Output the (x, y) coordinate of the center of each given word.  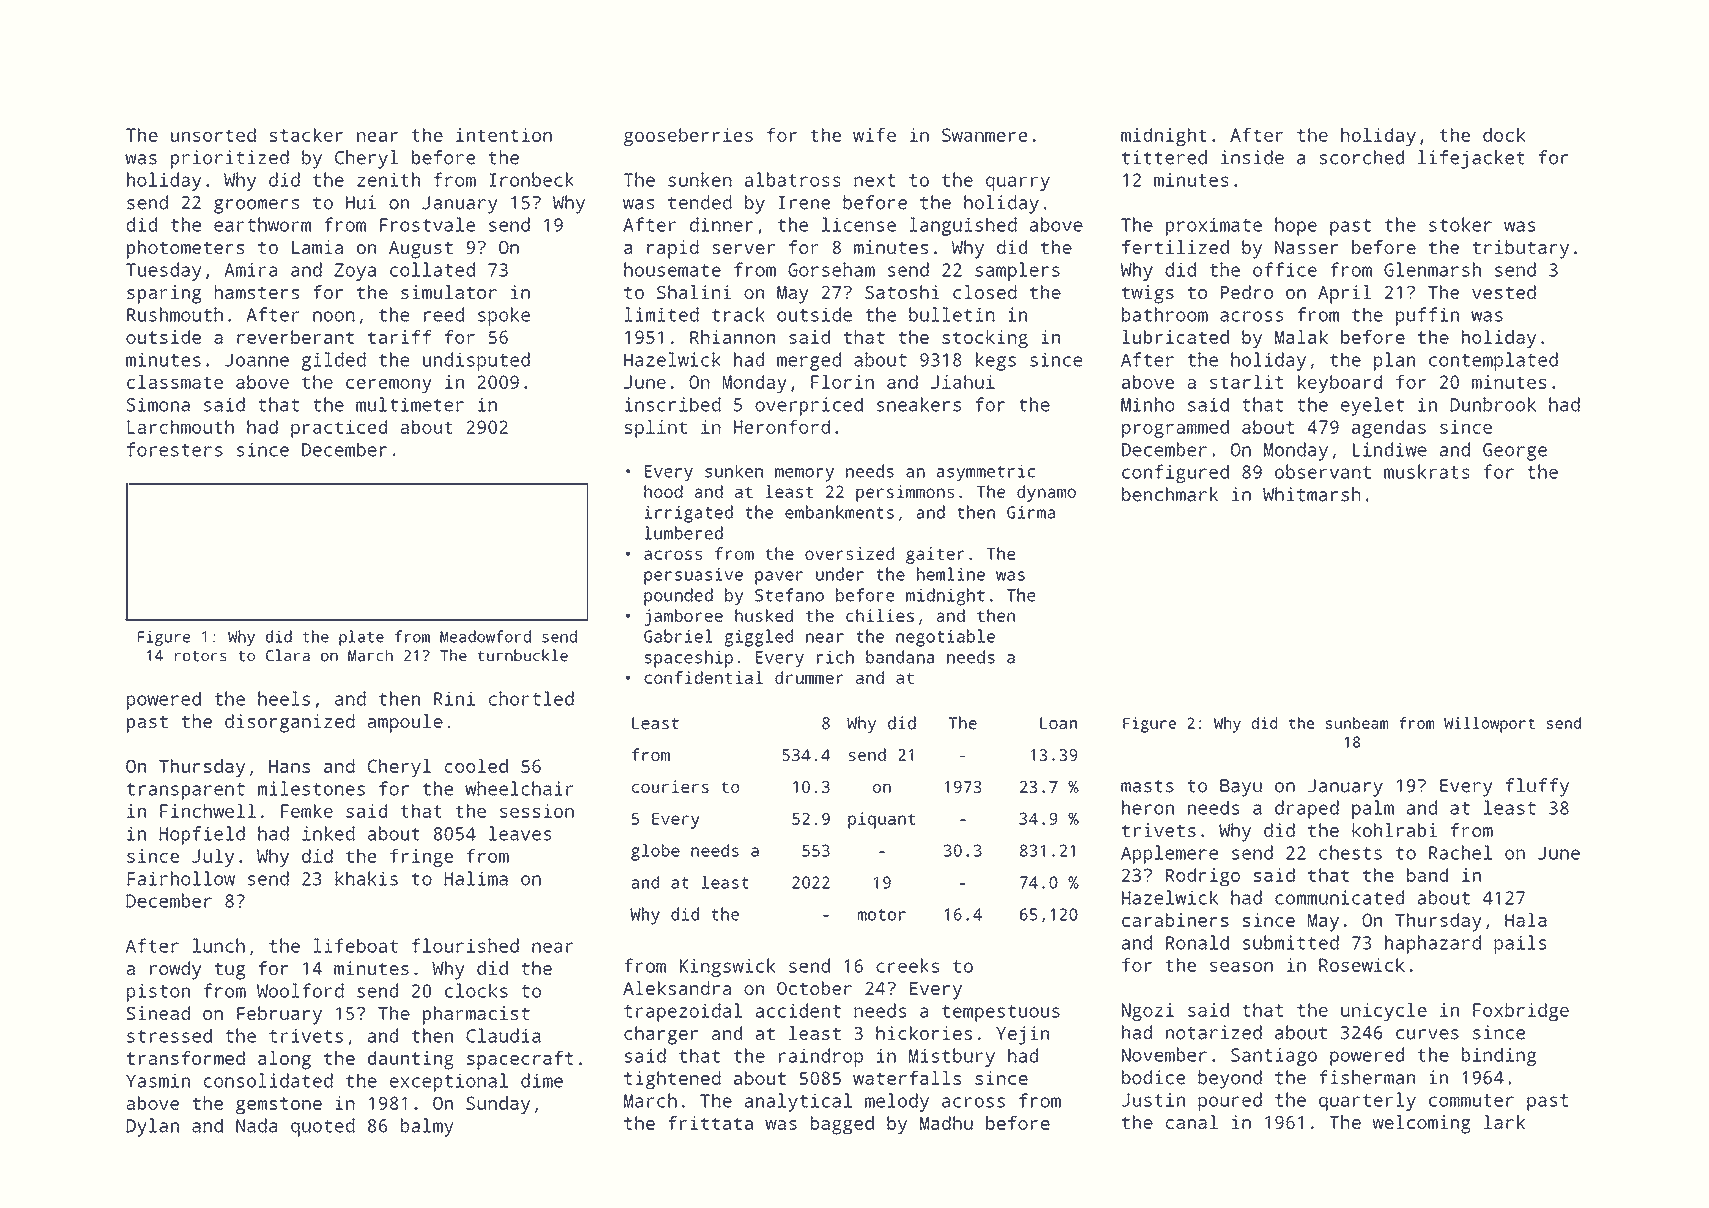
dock (1504, 135)
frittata (710, 1123)
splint (656, 429)
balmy (427, 1127)
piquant (882, 820)
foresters (175, 449)
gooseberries (688, 137)
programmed (1175, 429)
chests (1350, 852)
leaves (520, 833)
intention (504, 135)
